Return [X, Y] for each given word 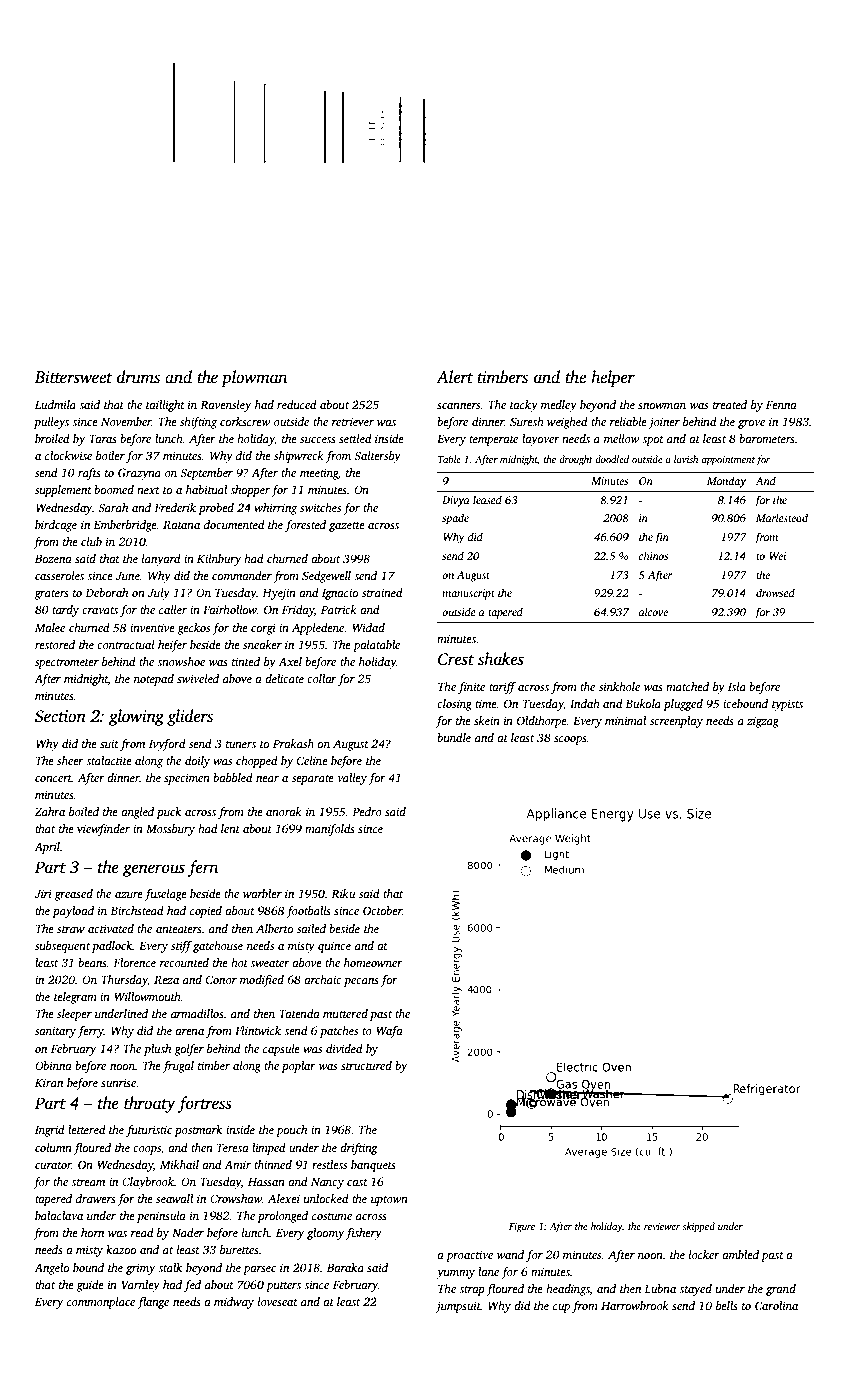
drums [138, 377]
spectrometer [67, 664]
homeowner [373, 962]
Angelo [51, 1269]
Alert [454, 377]
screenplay [676, 722]
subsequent [62, 947]
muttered [345, 1013]
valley [352, 779]
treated [730, 404]
